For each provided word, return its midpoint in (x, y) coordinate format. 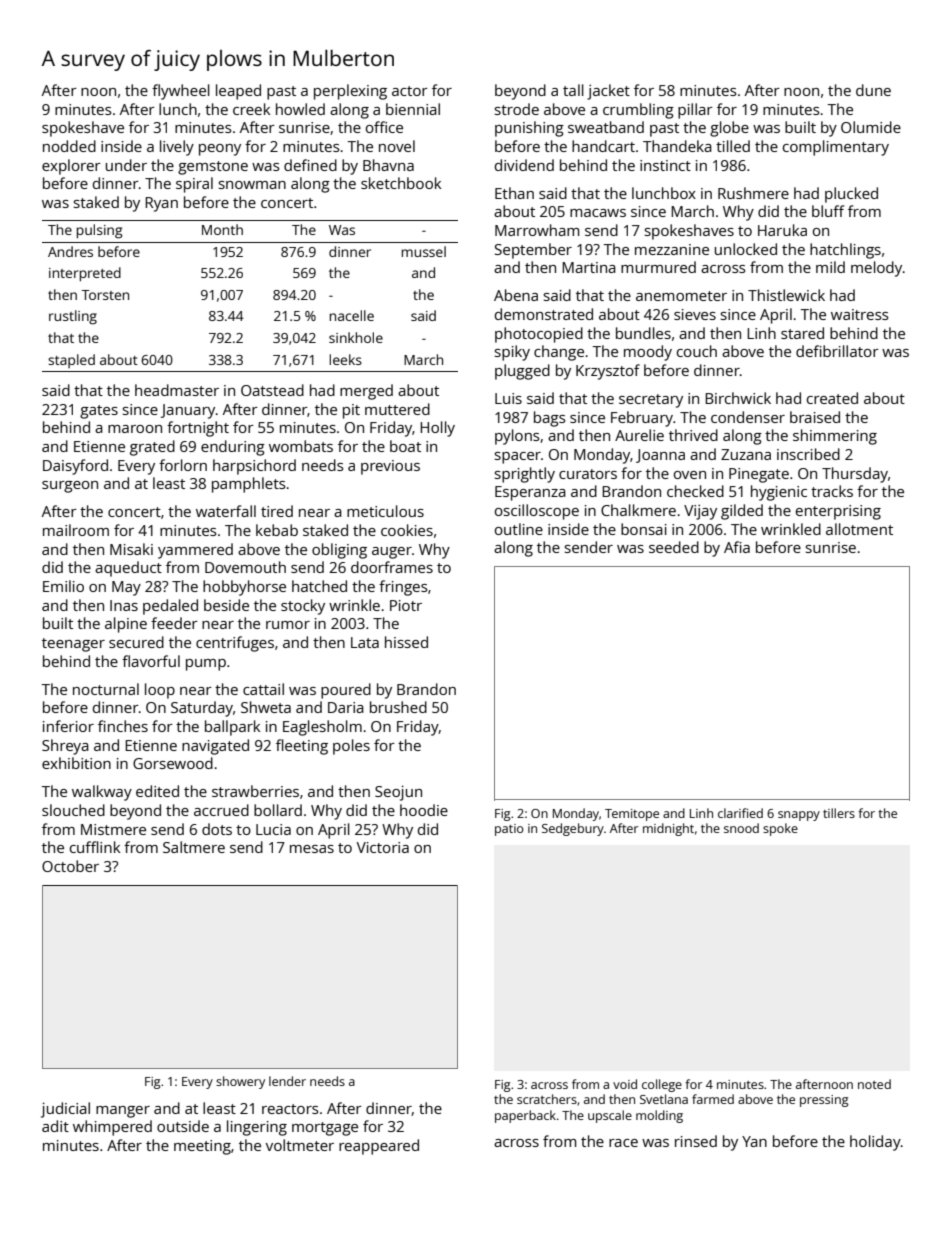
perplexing (350, 92)
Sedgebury (573, 829)
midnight (668, 829)
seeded (674, 547)
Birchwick (738, 398)
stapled (71, 361)
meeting (202, 1147)
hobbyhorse (244, 588)
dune (873, 90)
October (70, 866)
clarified (740, 813)
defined (310, 165)
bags (550, 419)
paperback (525, 1116)
